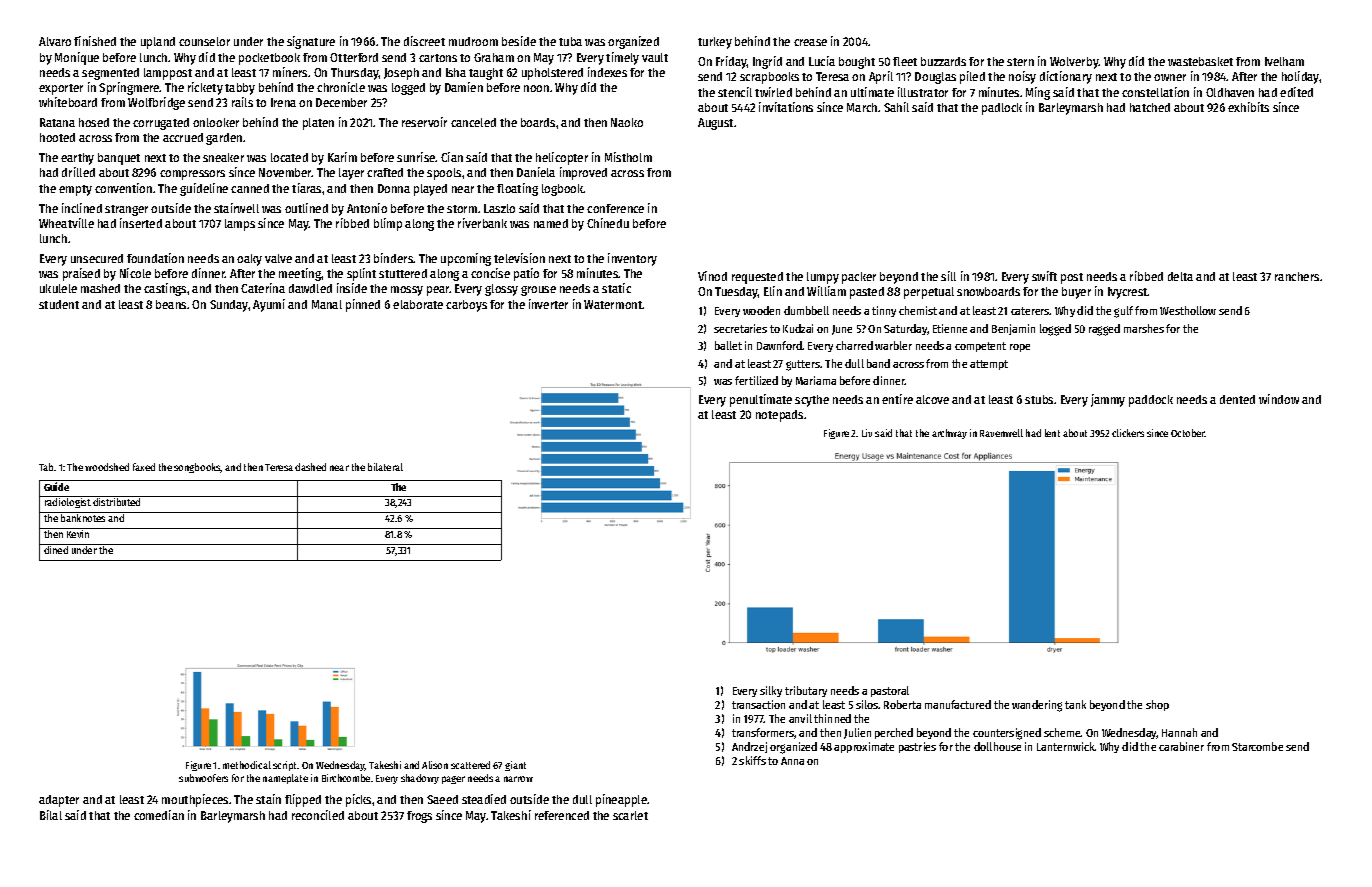  Describe the element at coordinates (159, 815) in the document. I see `comedian` at that location.
